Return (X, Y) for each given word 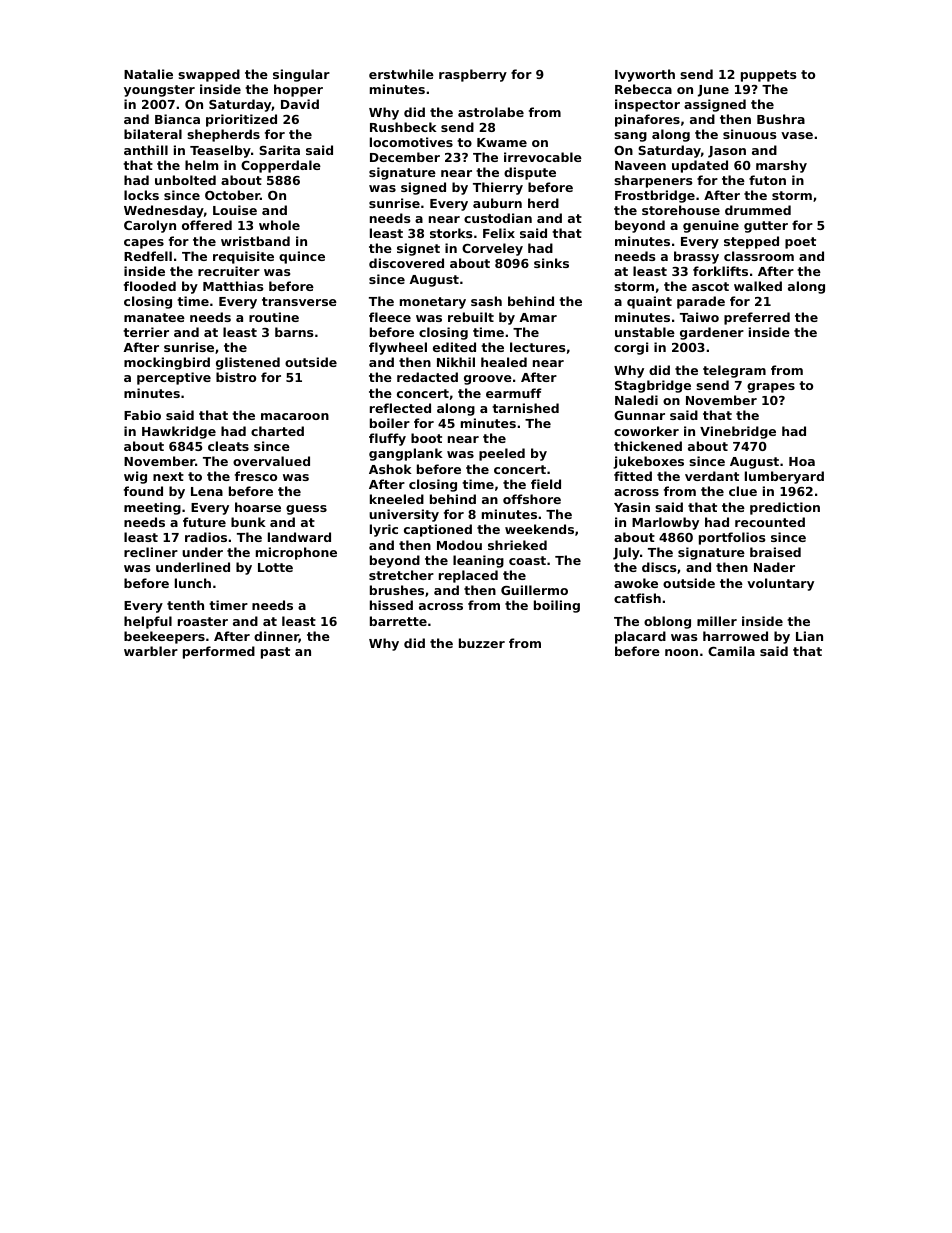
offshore (532, 499)
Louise (235, 210)
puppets (768, 76)
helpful (148, 622)
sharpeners (653, 181)
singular (301, 75)
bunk (248, 522)
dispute (530, 173)
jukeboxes (648, 462)
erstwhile (401, 74)
